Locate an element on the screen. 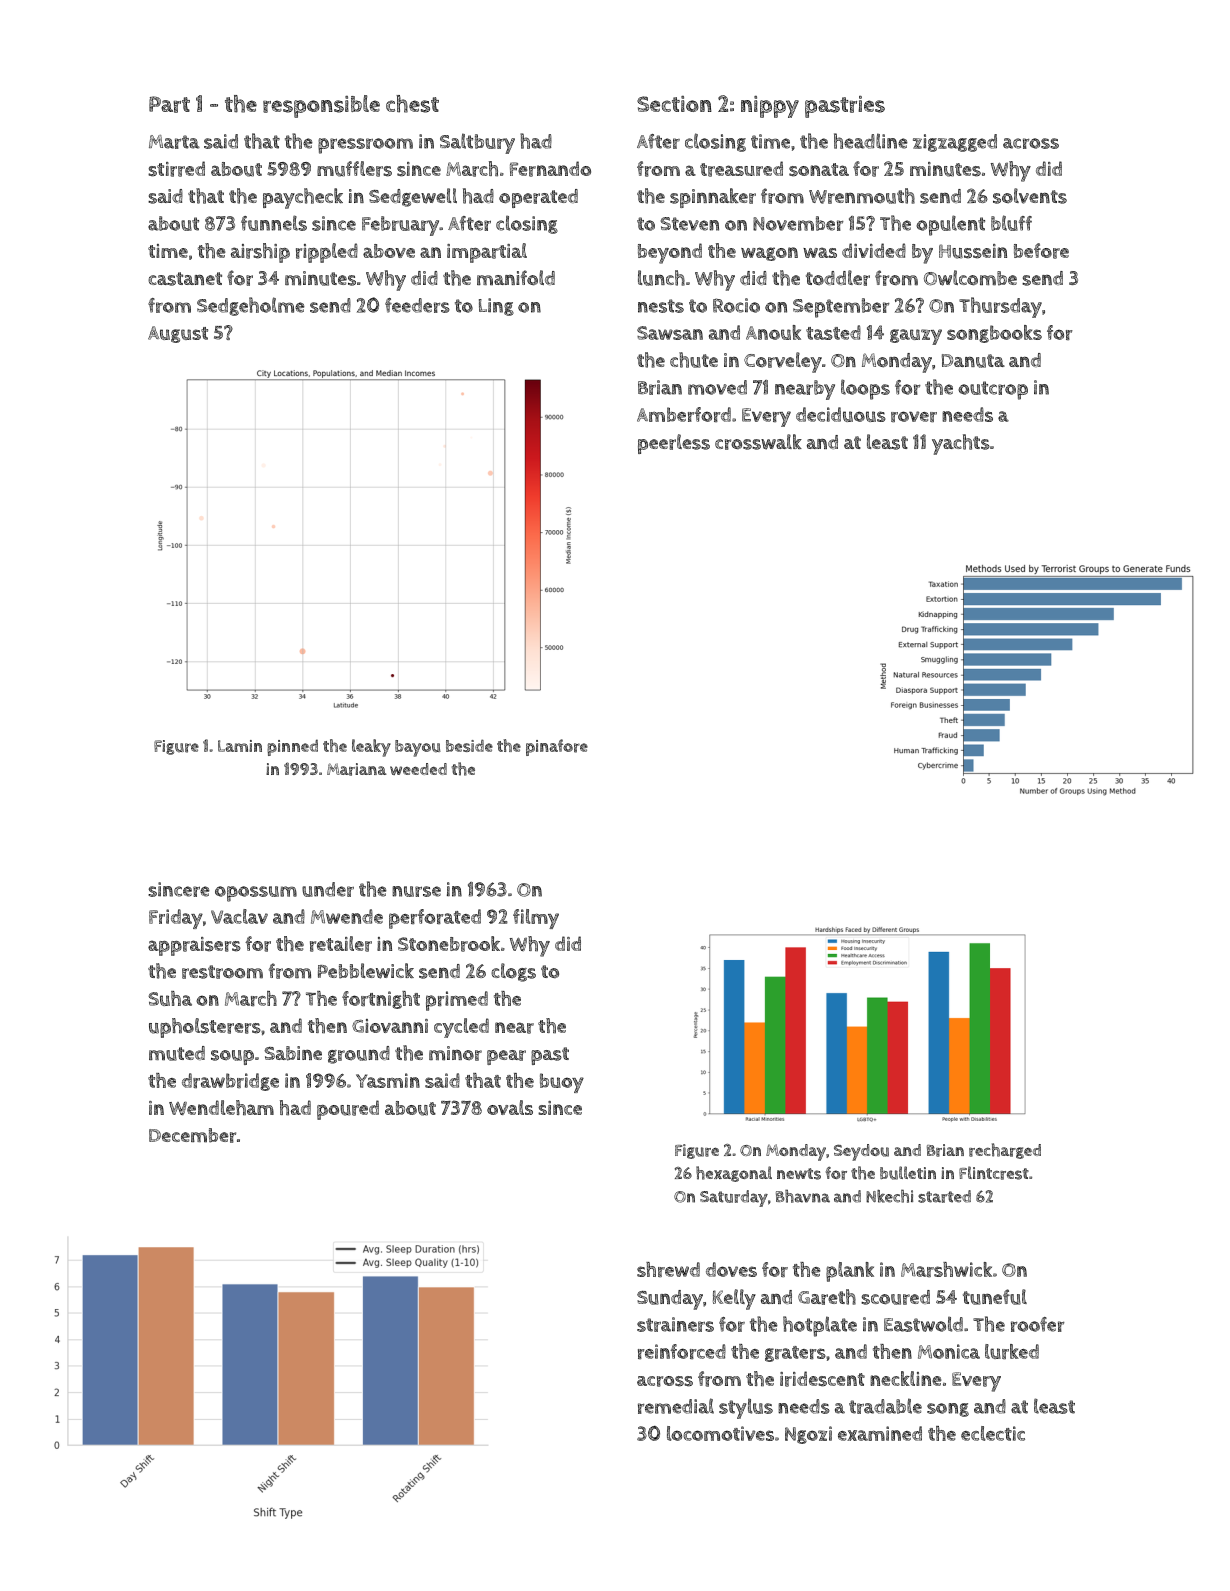  peerless is located at coordinates (674, 444).
